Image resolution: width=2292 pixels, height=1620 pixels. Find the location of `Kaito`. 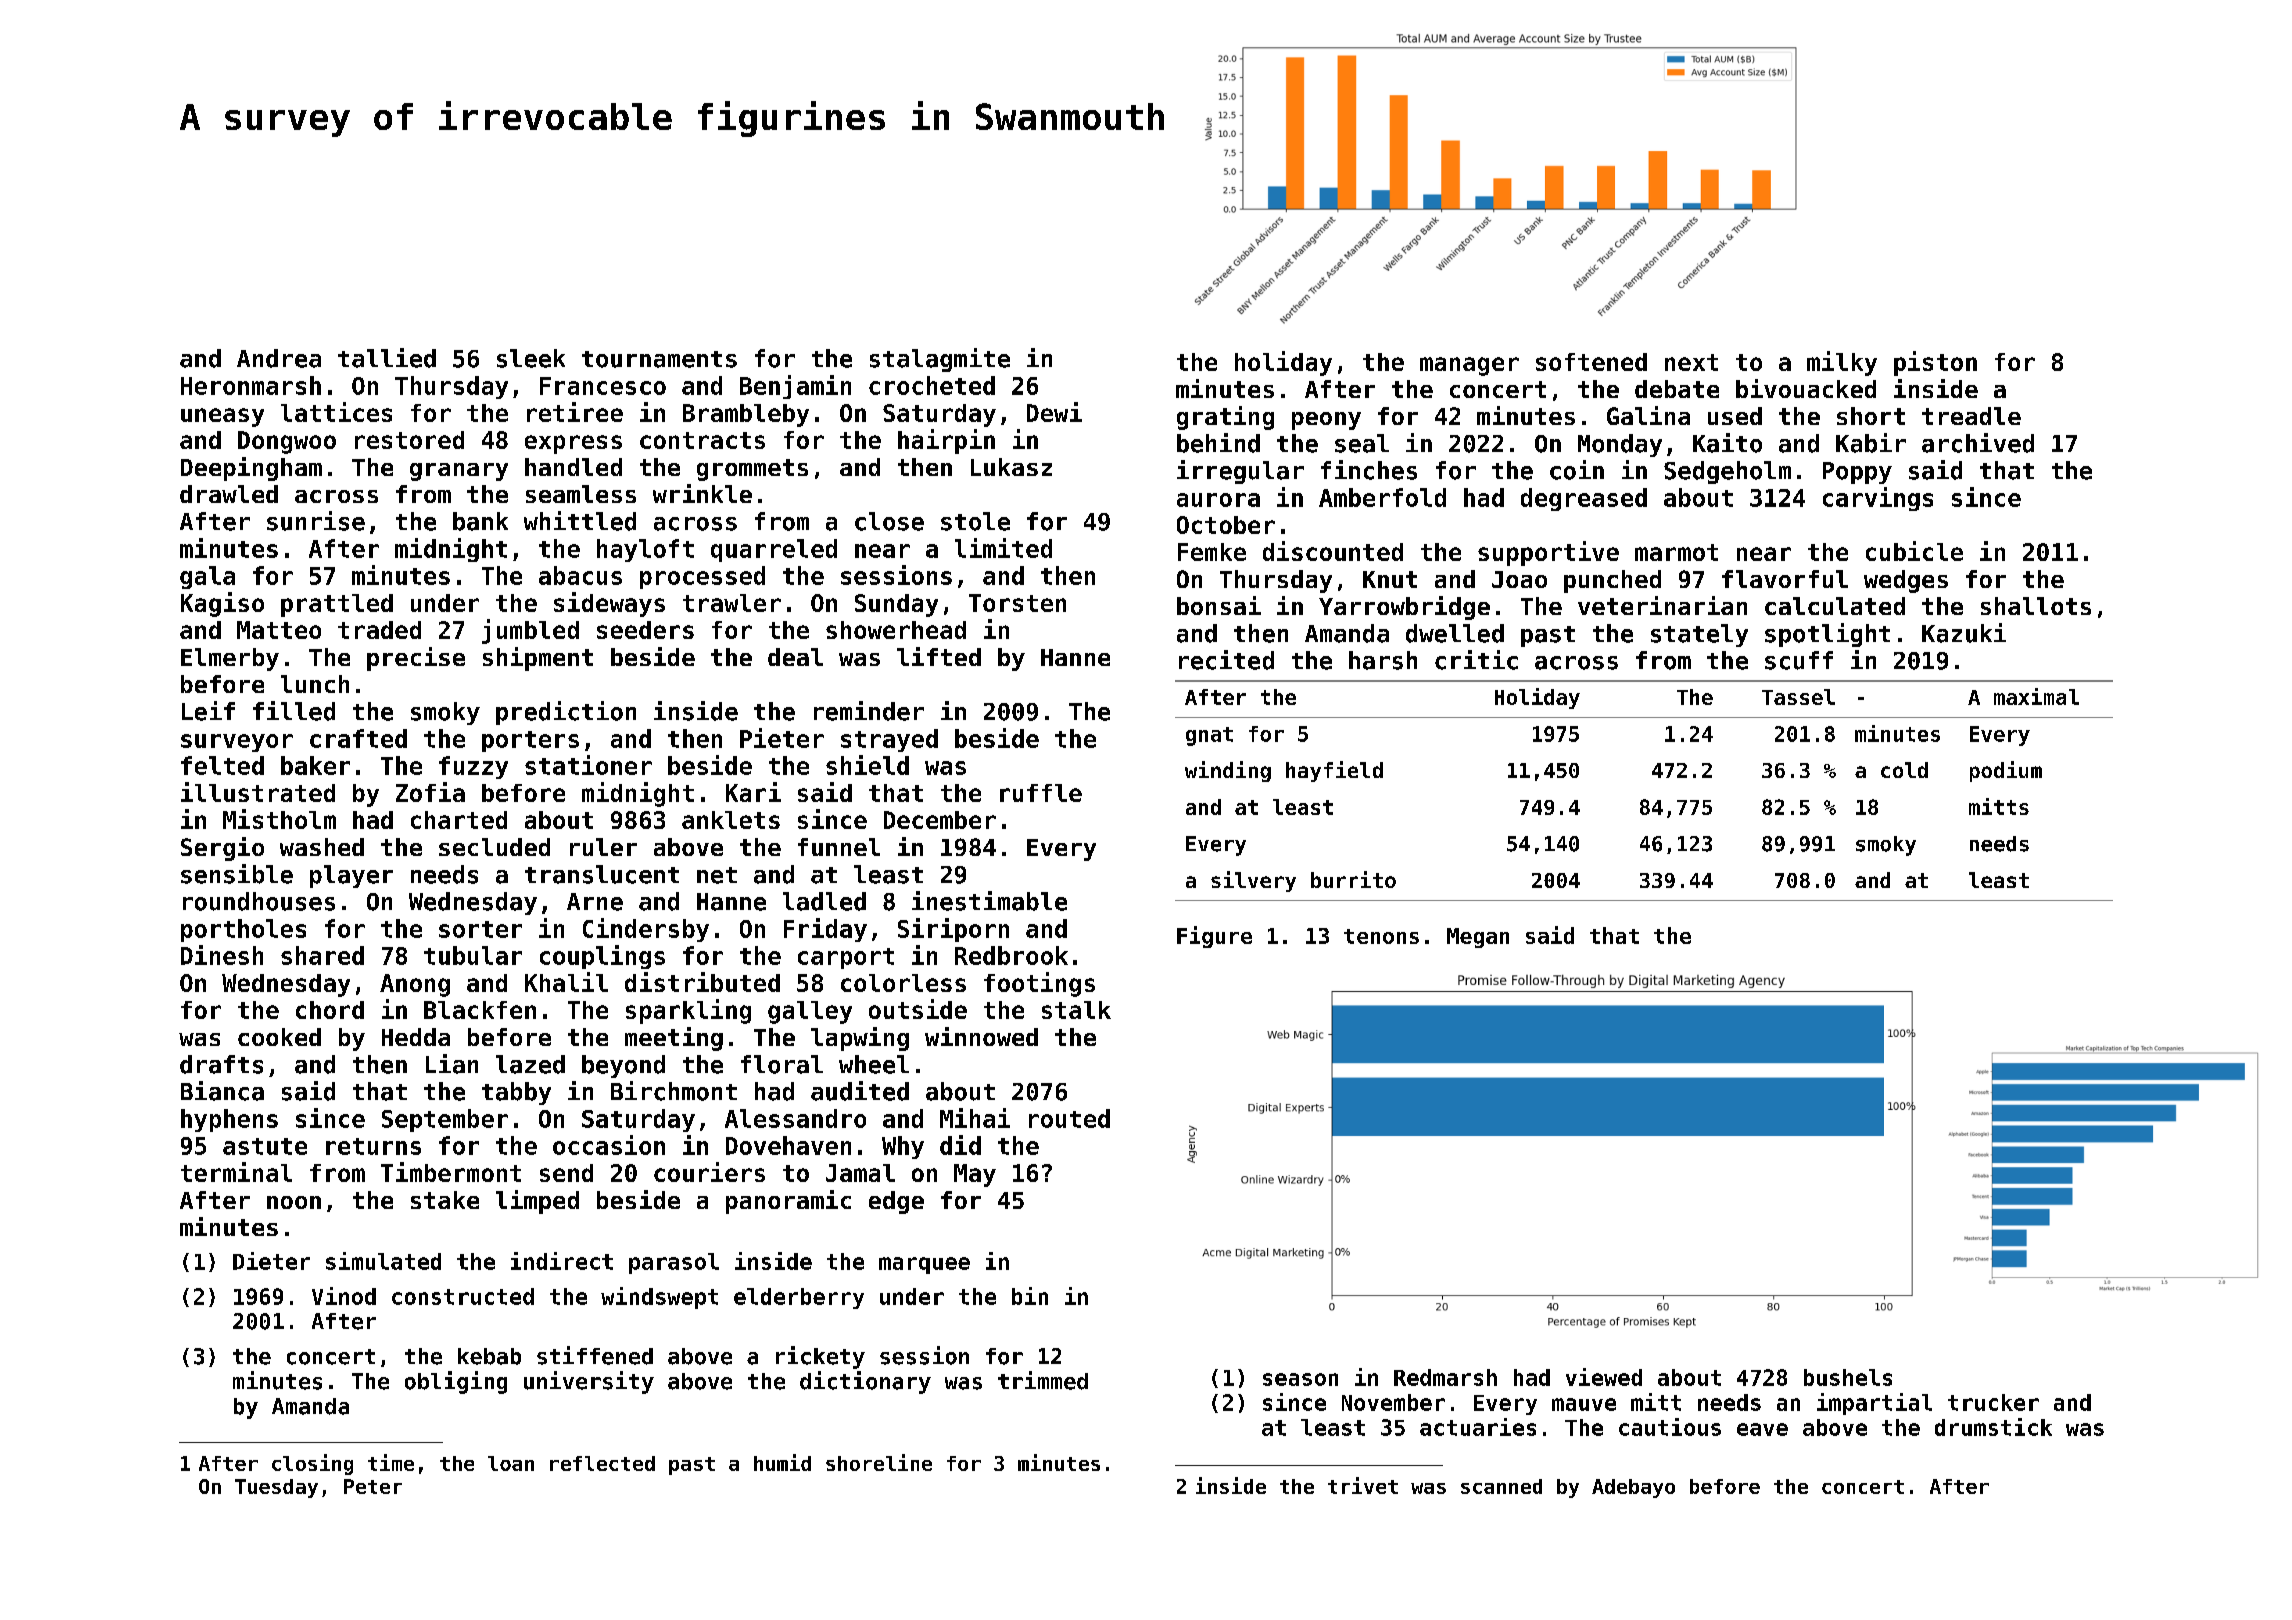

Kaito is located at coordinates (1727, 443).
